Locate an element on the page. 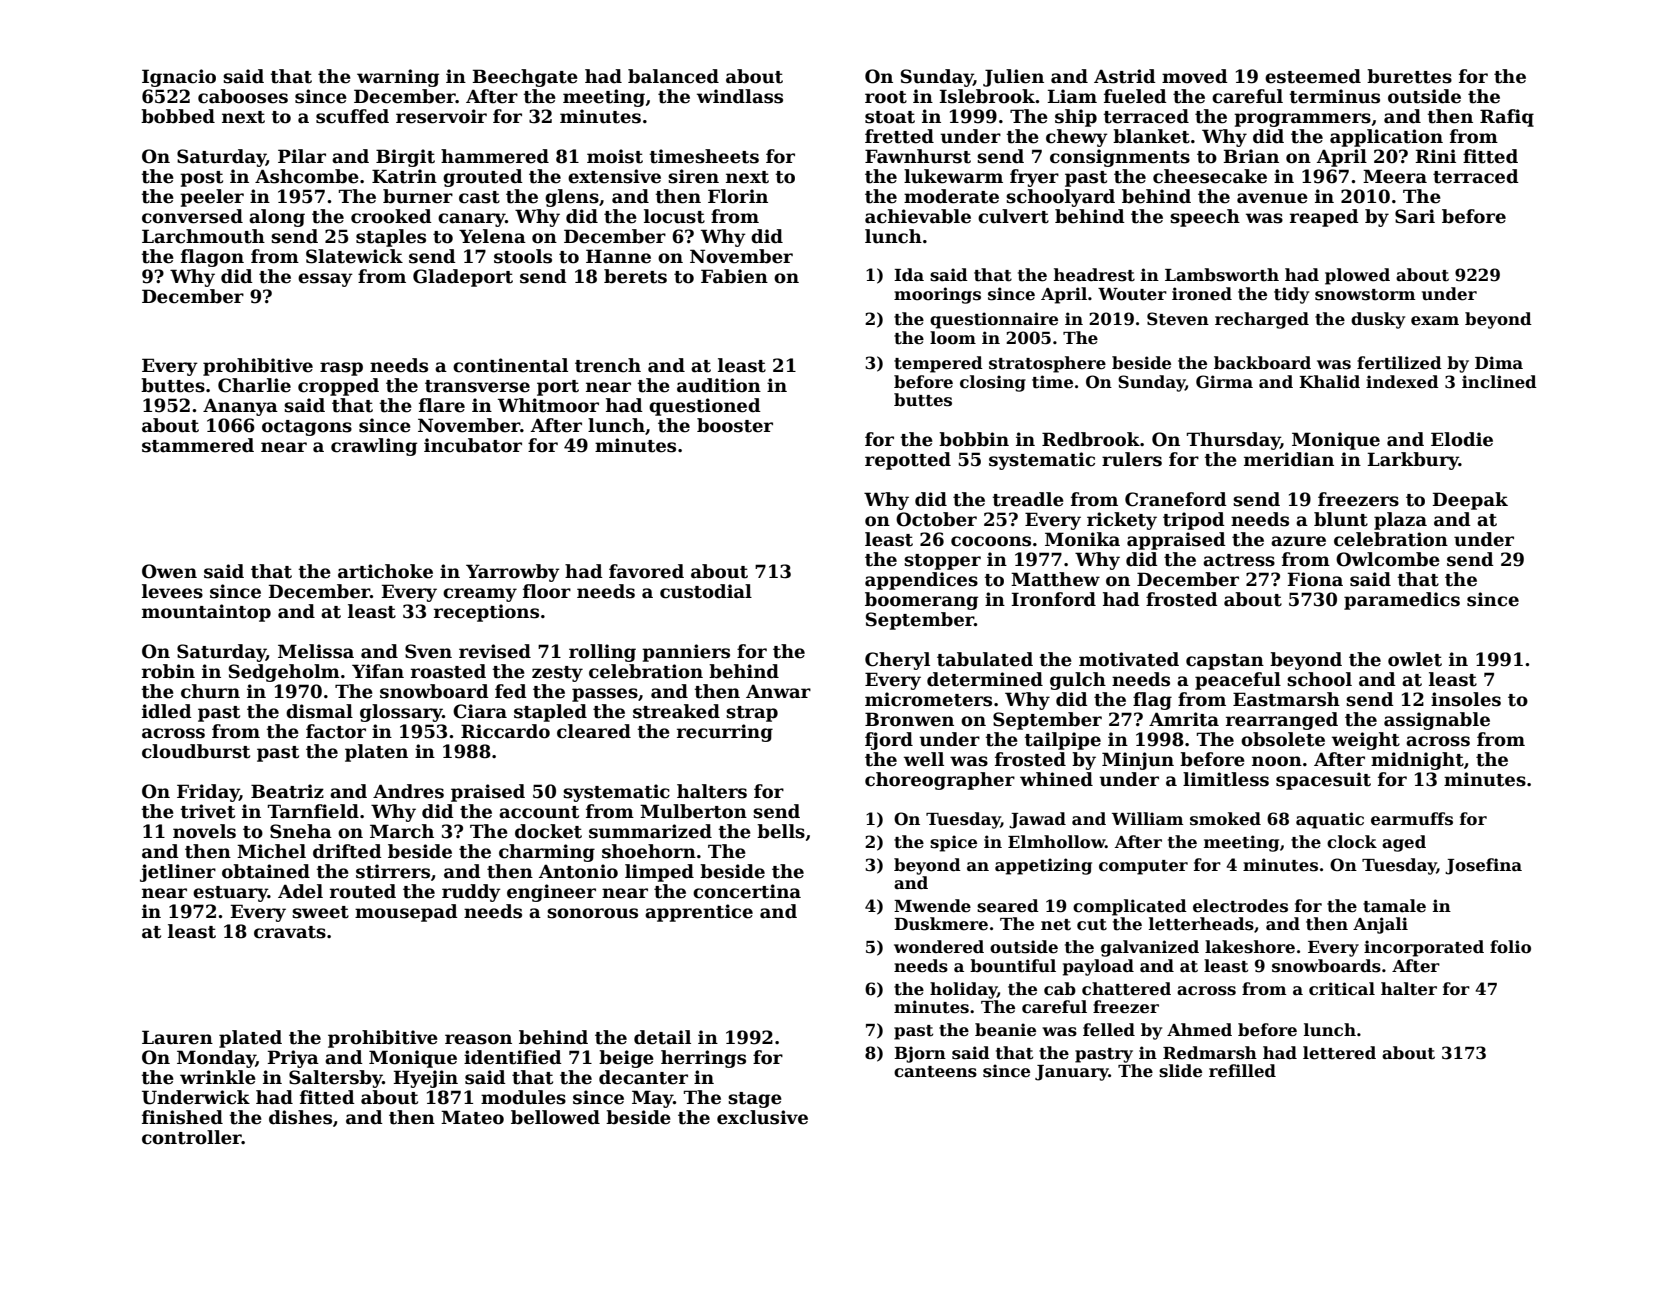 The height and width of the image is (1297, 1679). stirrers is located at coordinates (393, 871).
